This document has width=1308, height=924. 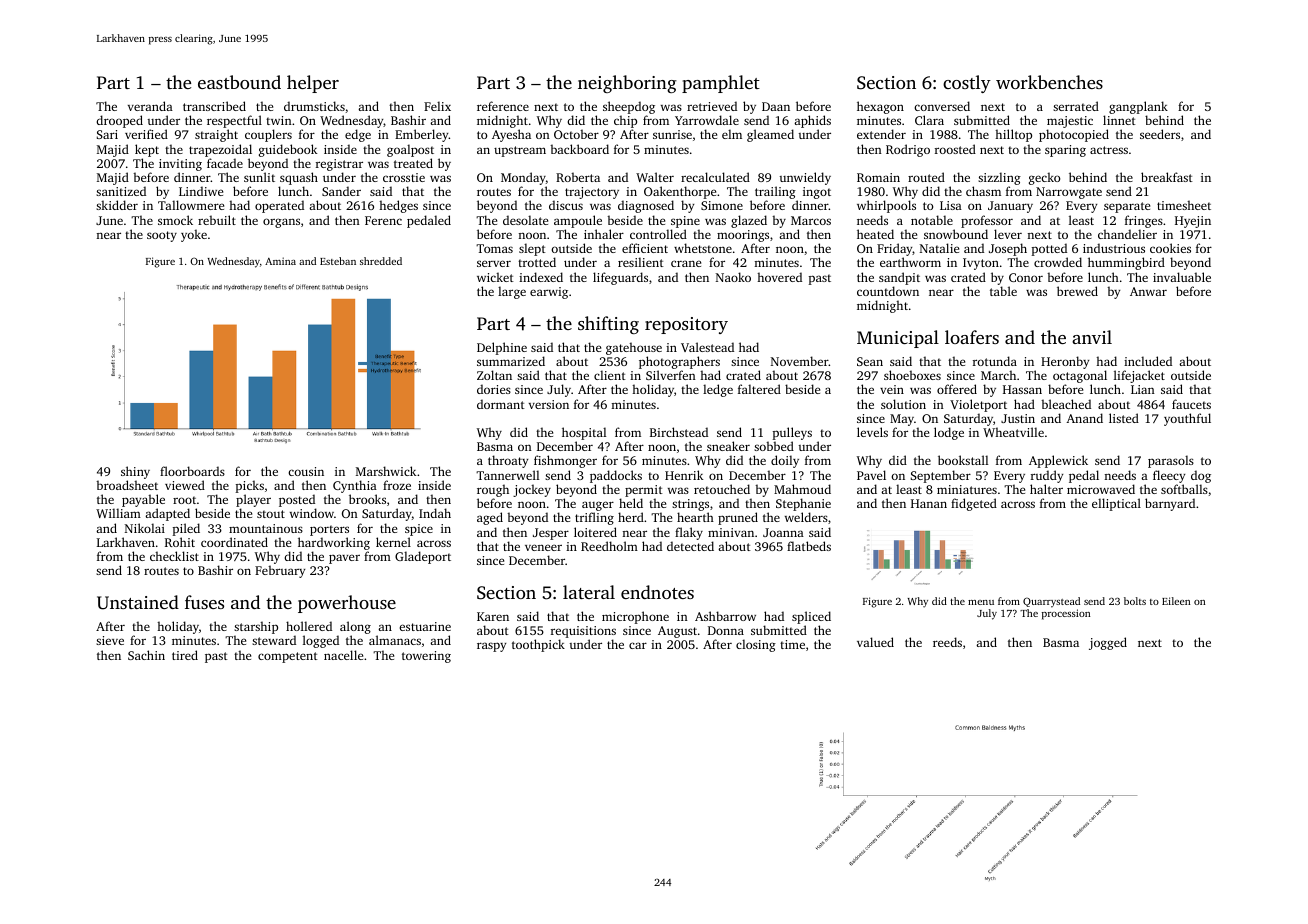 What do you see at coordinates (422, 135) in the document?
I see `Emberley` at bounding box center [422, 135].
